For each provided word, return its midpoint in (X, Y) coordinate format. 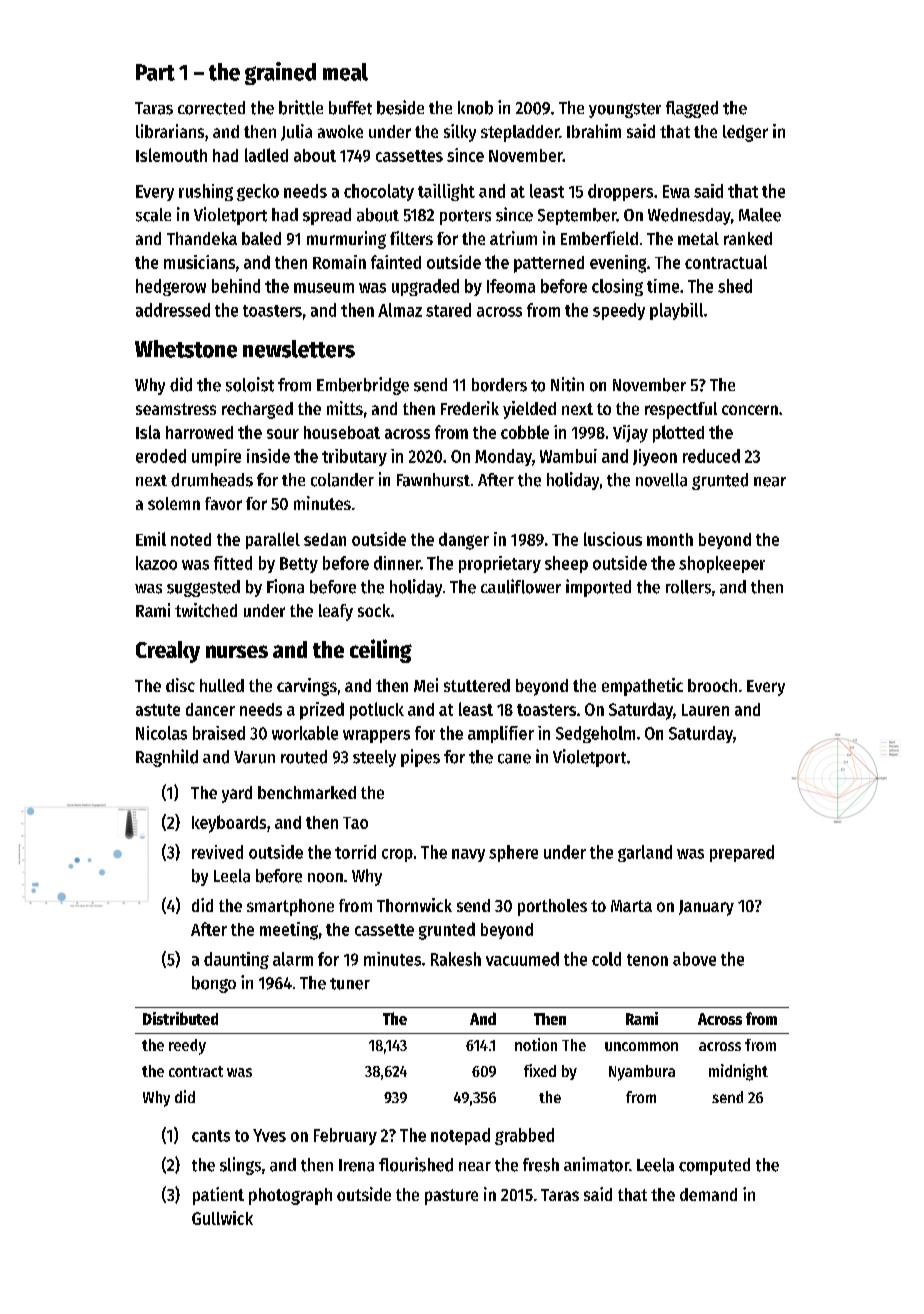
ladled (266, 155)
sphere (513, 853)
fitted (233, 563)
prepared (742, 853)
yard (237, 794)
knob (475, 108)
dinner (397, 563)
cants (211, 1136)
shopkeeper (722, 564)
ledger (745, 133)
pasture (451, 1197)
